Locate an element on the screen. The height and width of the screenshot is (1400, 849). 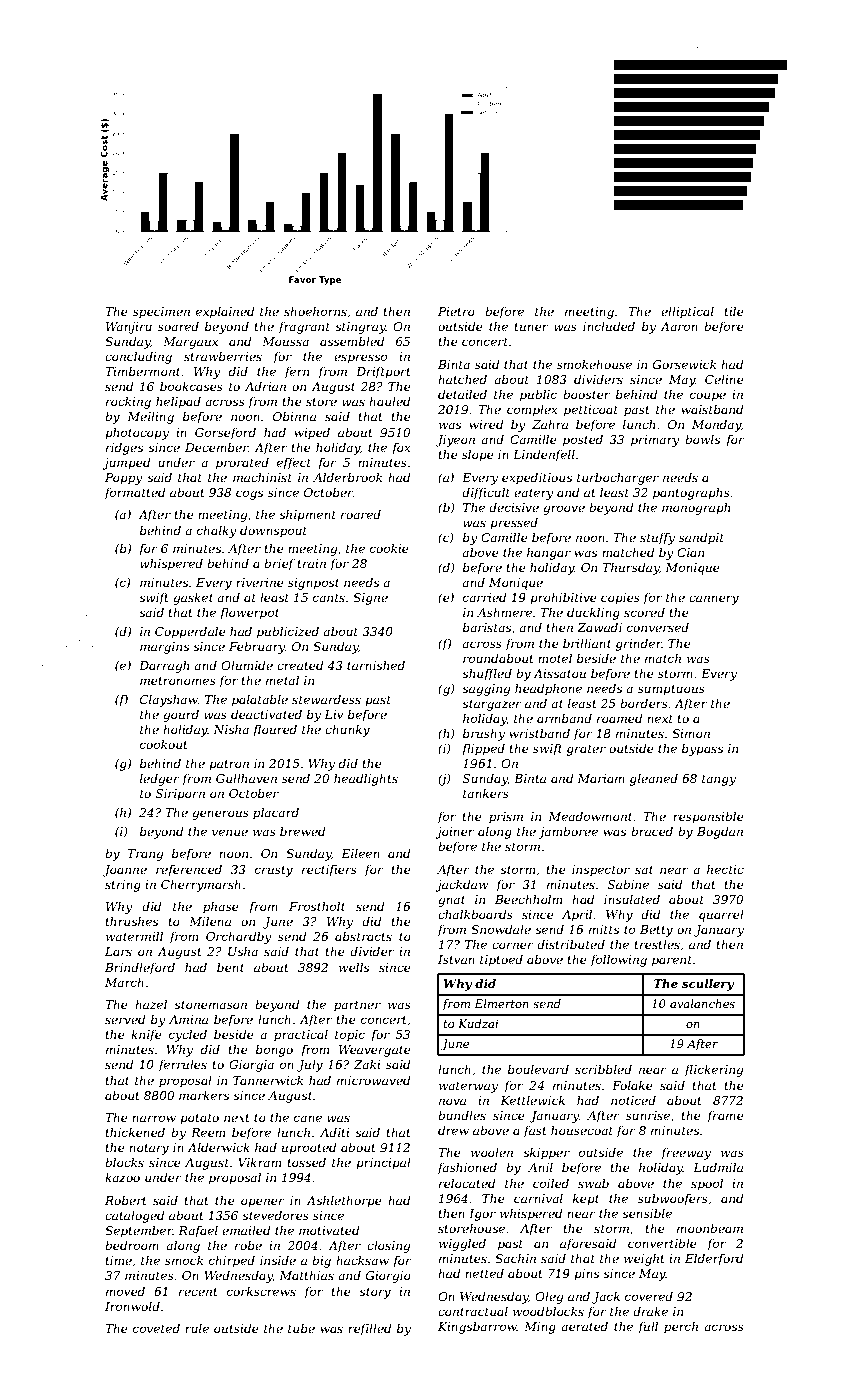
cookie is located at coordinates (389, 548).
